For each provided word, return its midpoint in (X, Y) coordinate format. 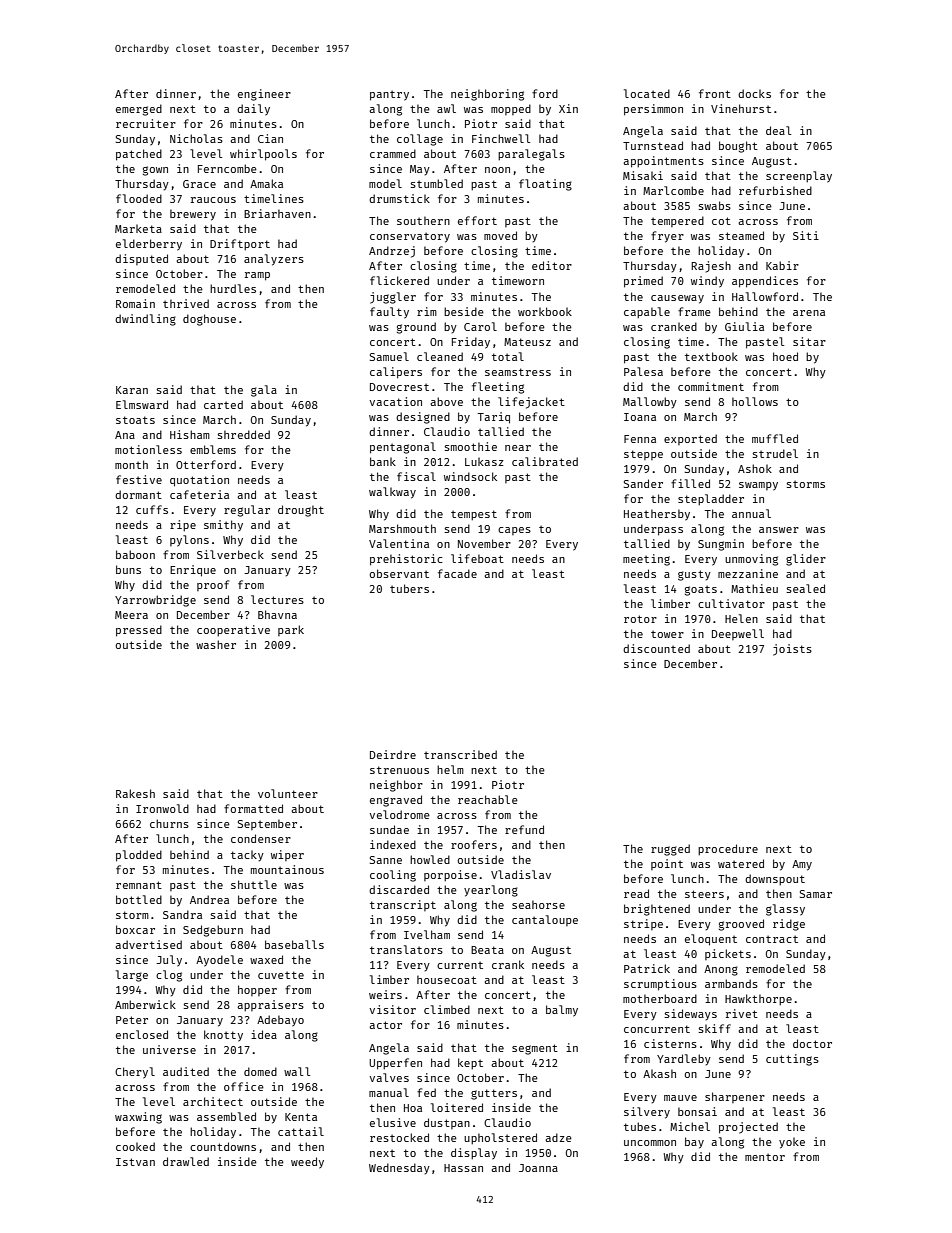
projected (748, 1128)
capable (647, 312)
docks (754, 93)
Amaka (266, 183)
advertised (148, 944)
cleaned (440, 356)
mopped (511, 109)
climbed (447, 1009)
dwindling (145, 320)
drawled (186, 1161)
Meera (131, 615)
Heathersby (657, 515)
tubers (409, 588)
